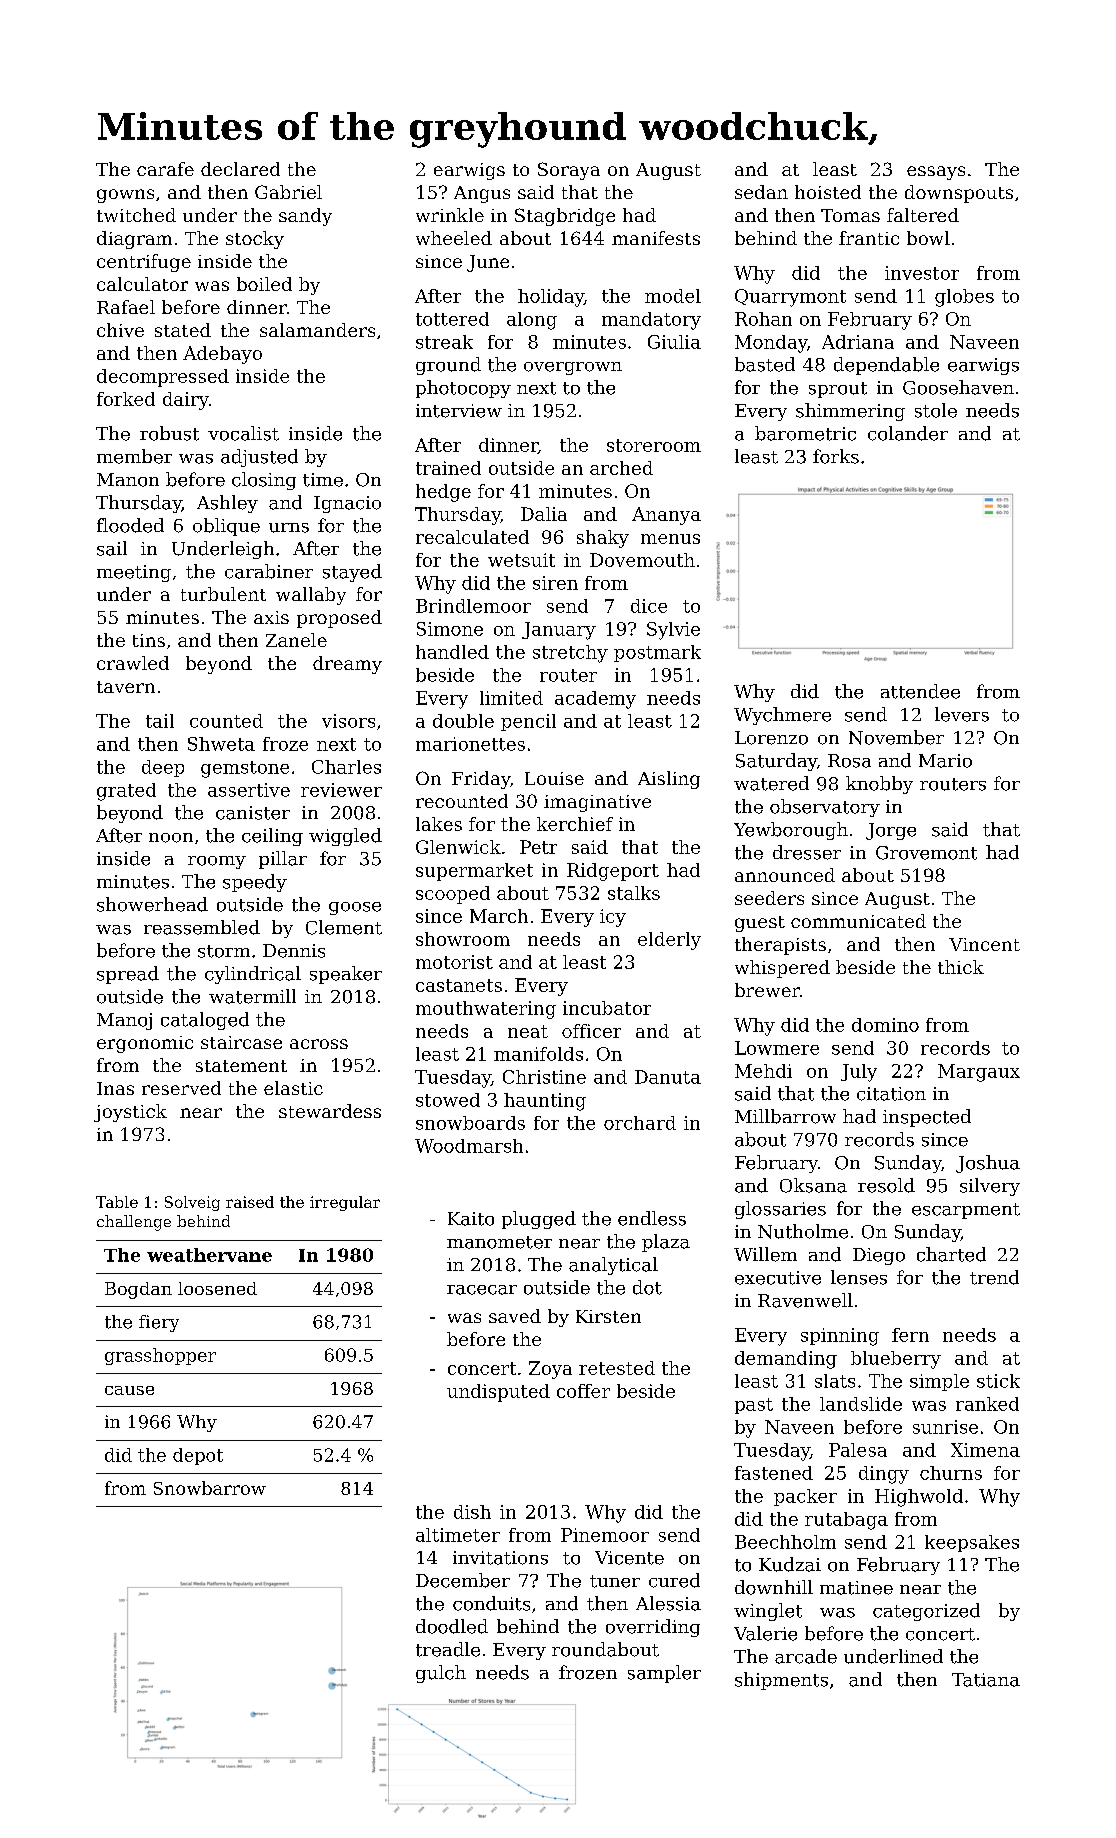 This screenshot has width=1116, height=1838. I want to click on Stagbridge, so click(565, 217).
